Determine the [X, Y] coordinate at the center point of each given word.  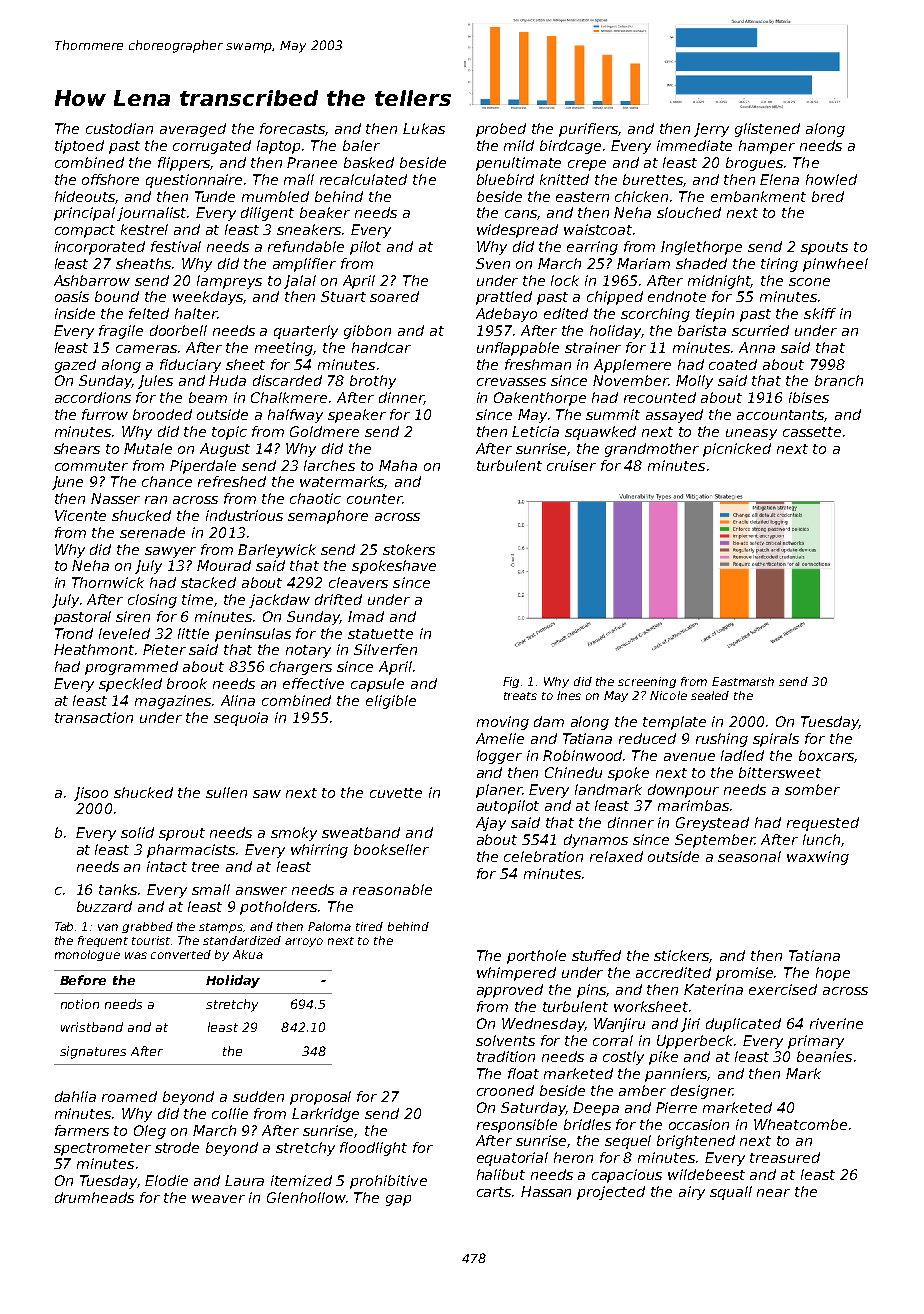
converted [181, 954]
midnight [720, 282]
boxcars [826, 755]
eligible [391, 702]
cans [521, 214]
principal [84, 214]
